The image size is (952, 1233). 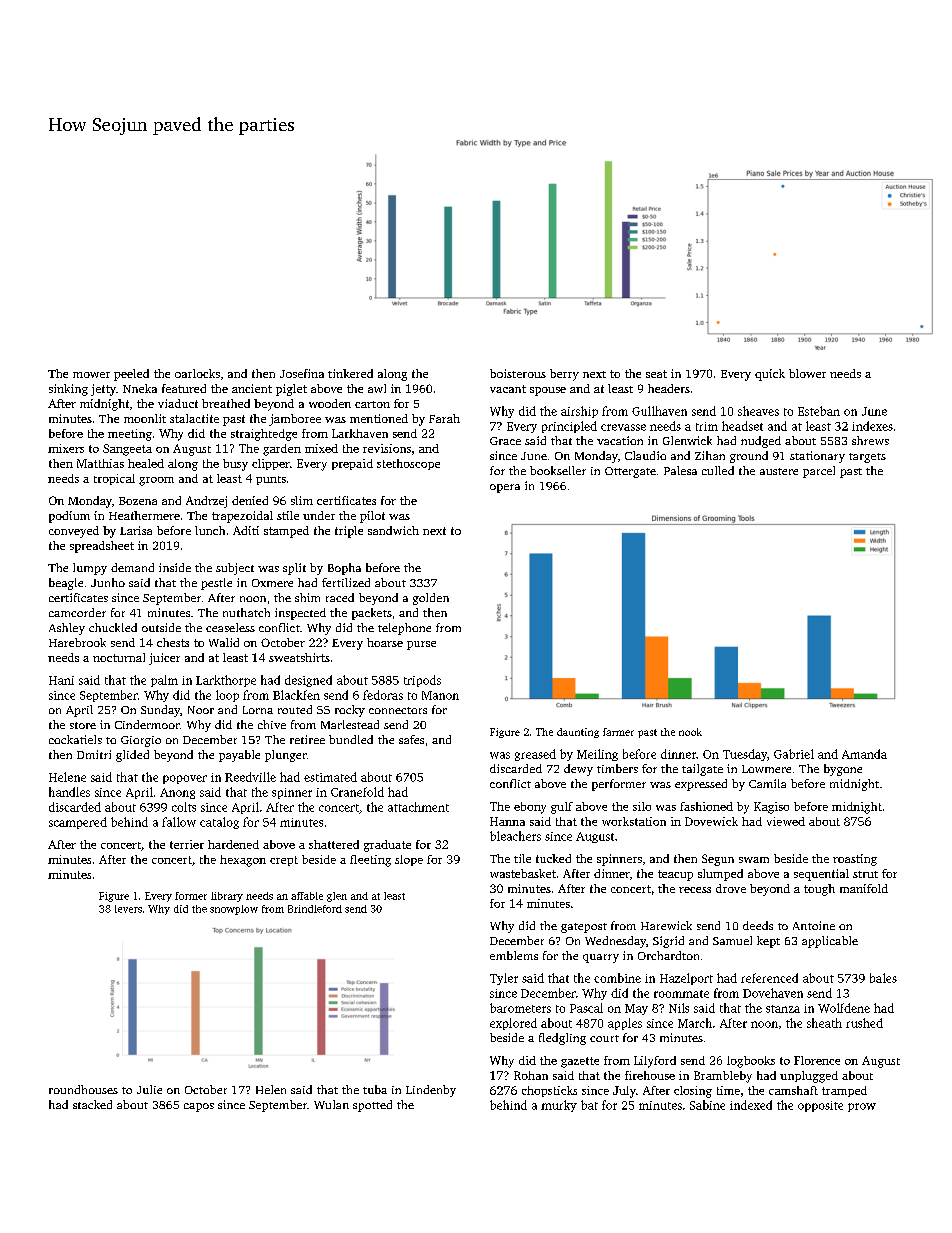 What do you see at coordinates (513, 1024) in the document?
I see `explored` at bounding box center [513, 1024].
